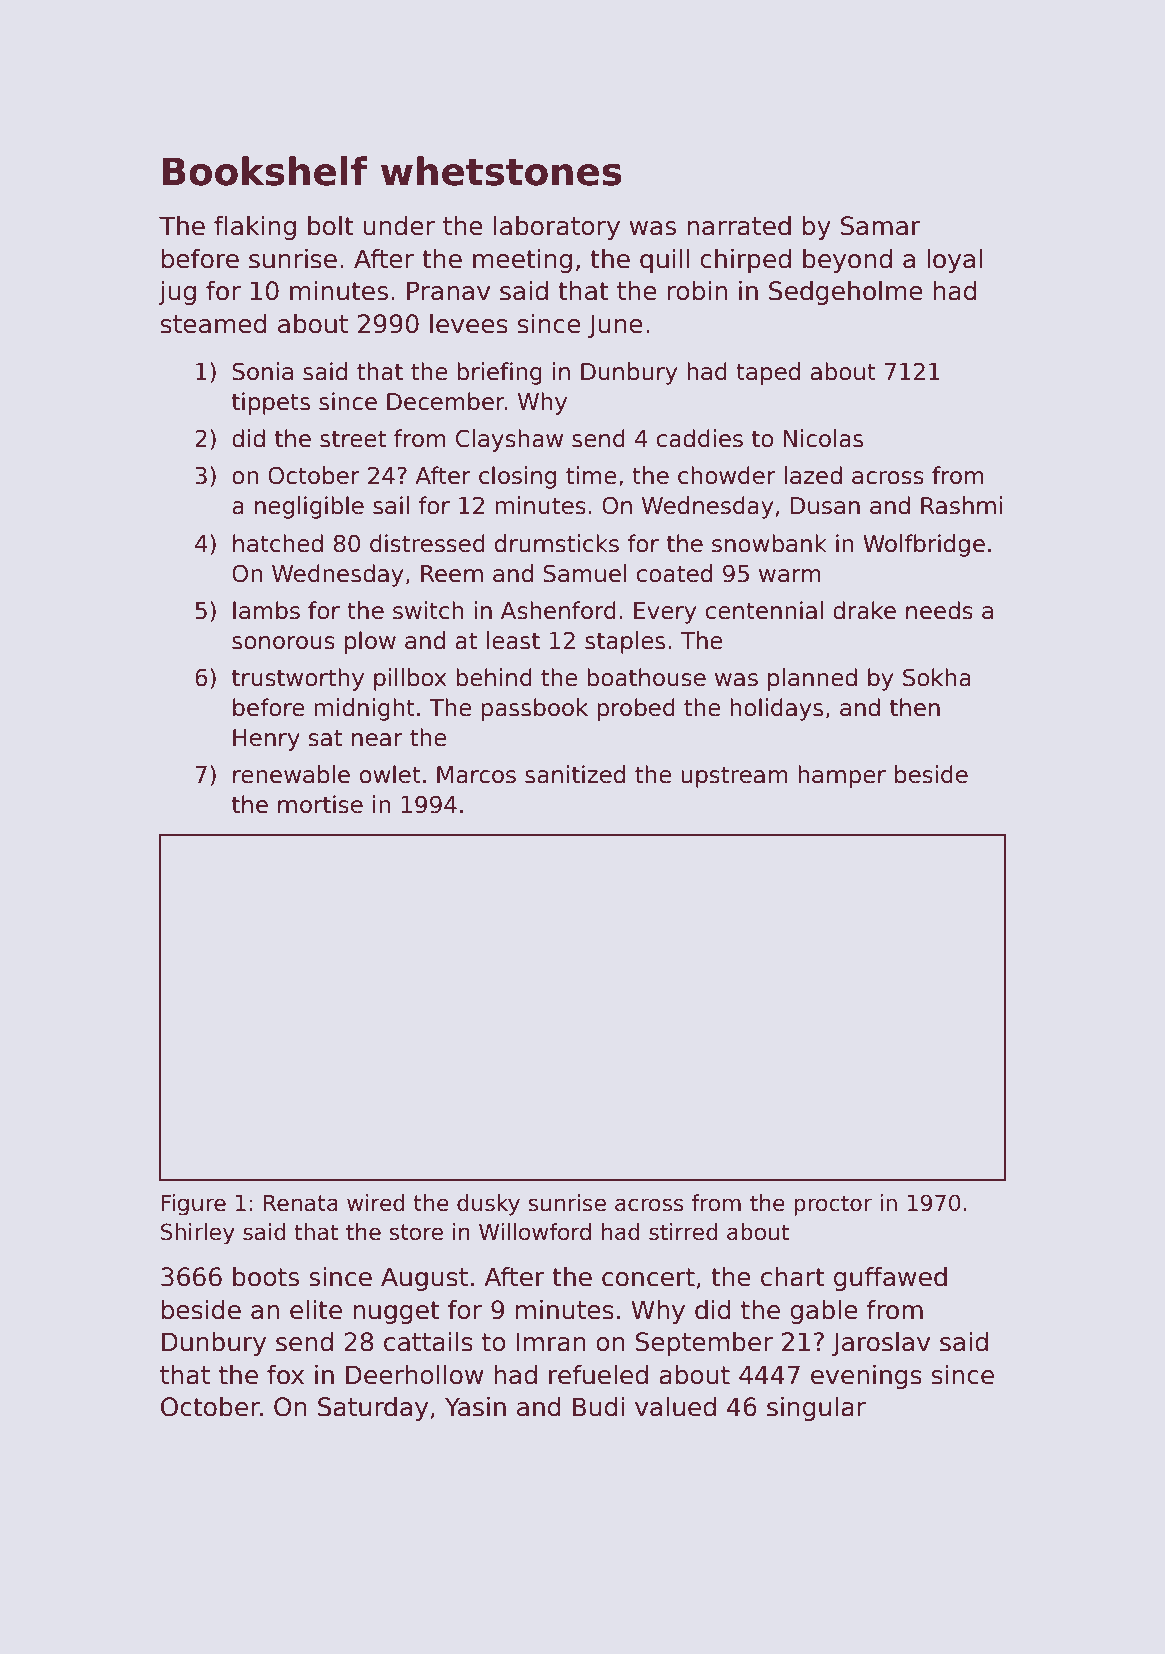 Image resolution: width=1165 pixels, height=1654 pixels. Describe the element at coordinates (816, 1409) in the image. I see `singular` at that location.
